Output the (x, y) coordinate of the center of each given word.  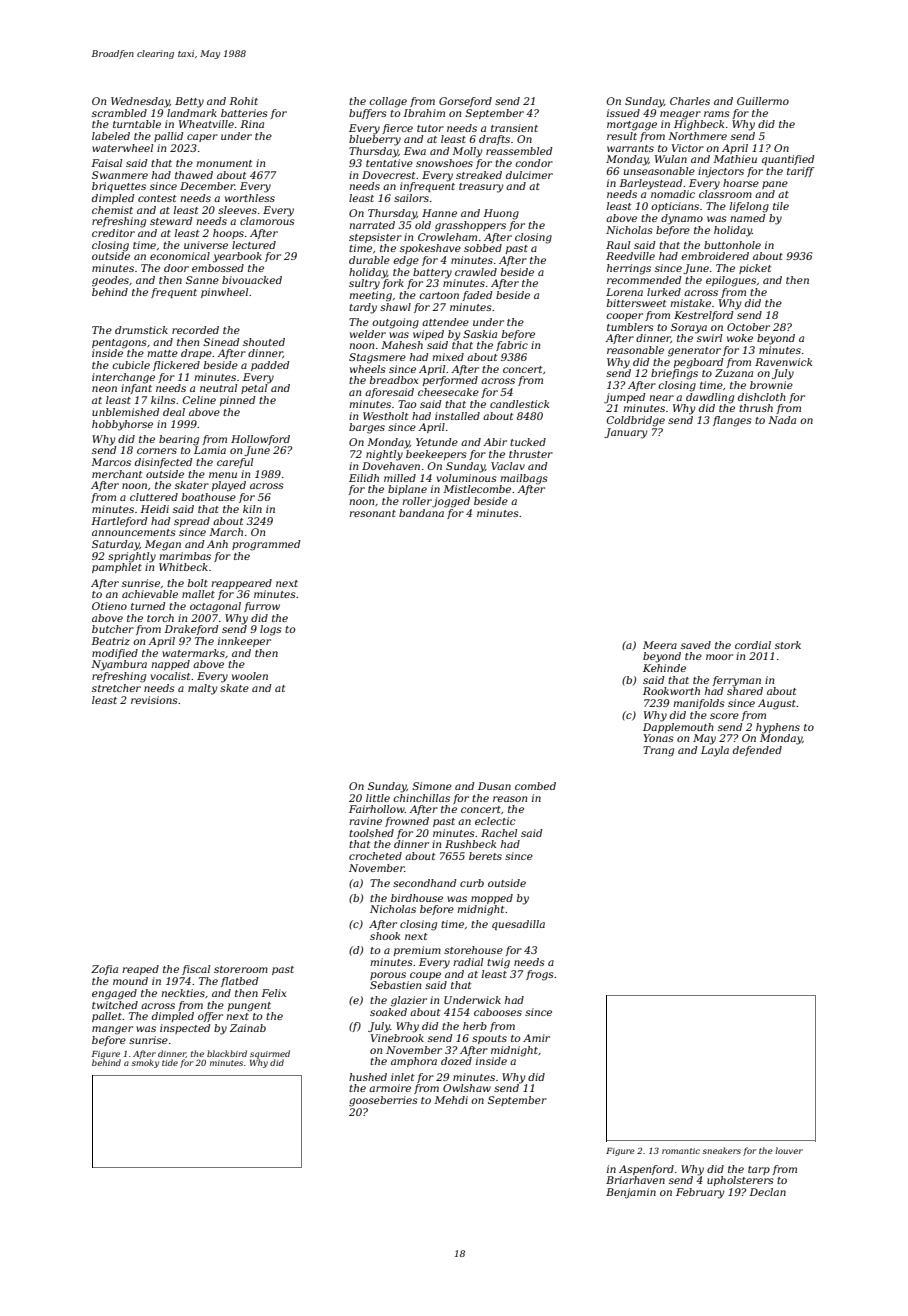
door (176, 268)
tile (781, 206)
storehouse (473, 950)
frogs (540, 975)
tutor (430, 128)
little (378, 798)
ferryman (736, 681)
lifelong (749, 207)
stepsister (375, 238)
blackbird (227, 1053)
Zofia (104, 970)
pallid (169, 137)
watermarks (193, 653)
